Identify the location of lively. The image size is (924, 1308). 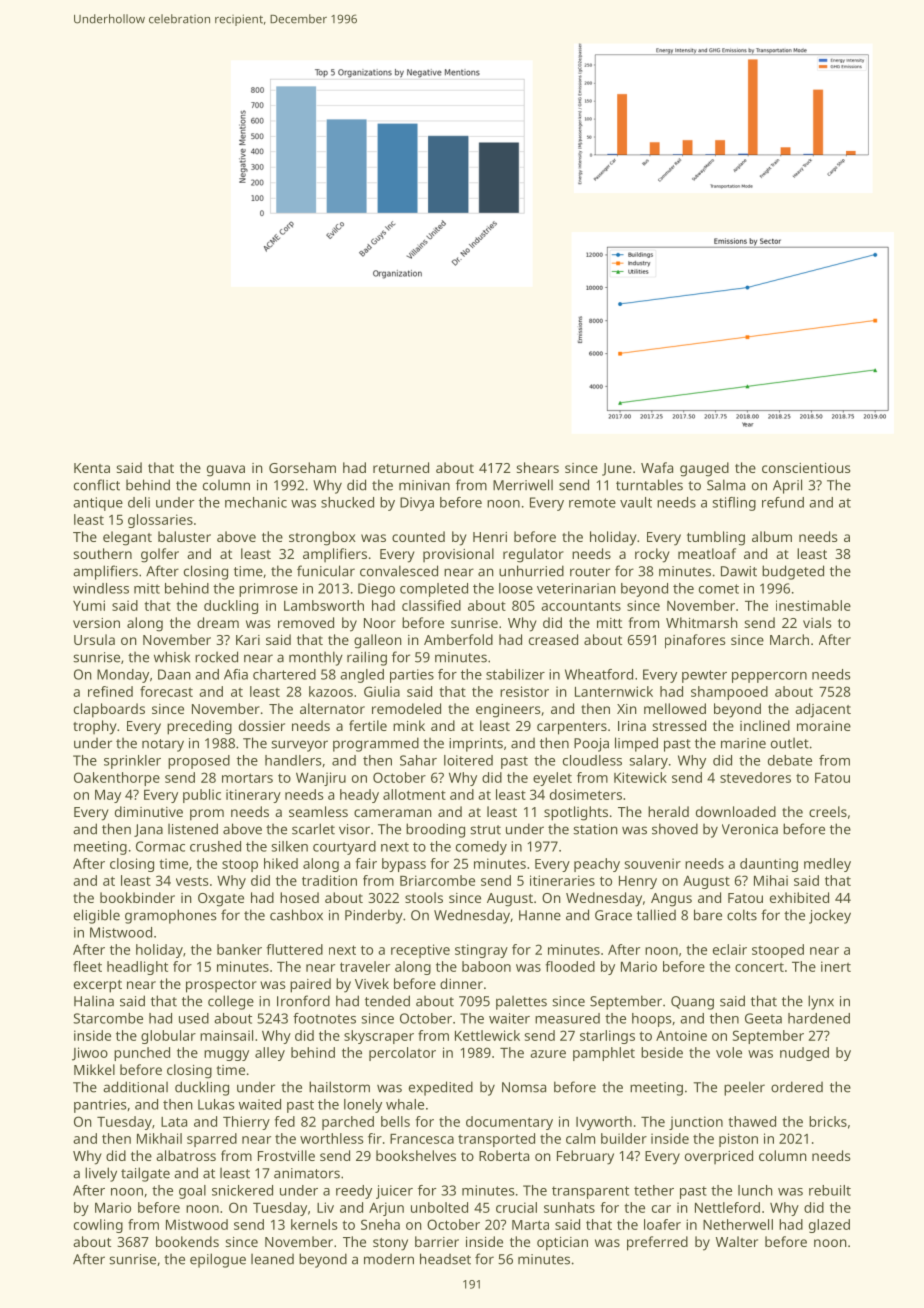
(101, 1174).
